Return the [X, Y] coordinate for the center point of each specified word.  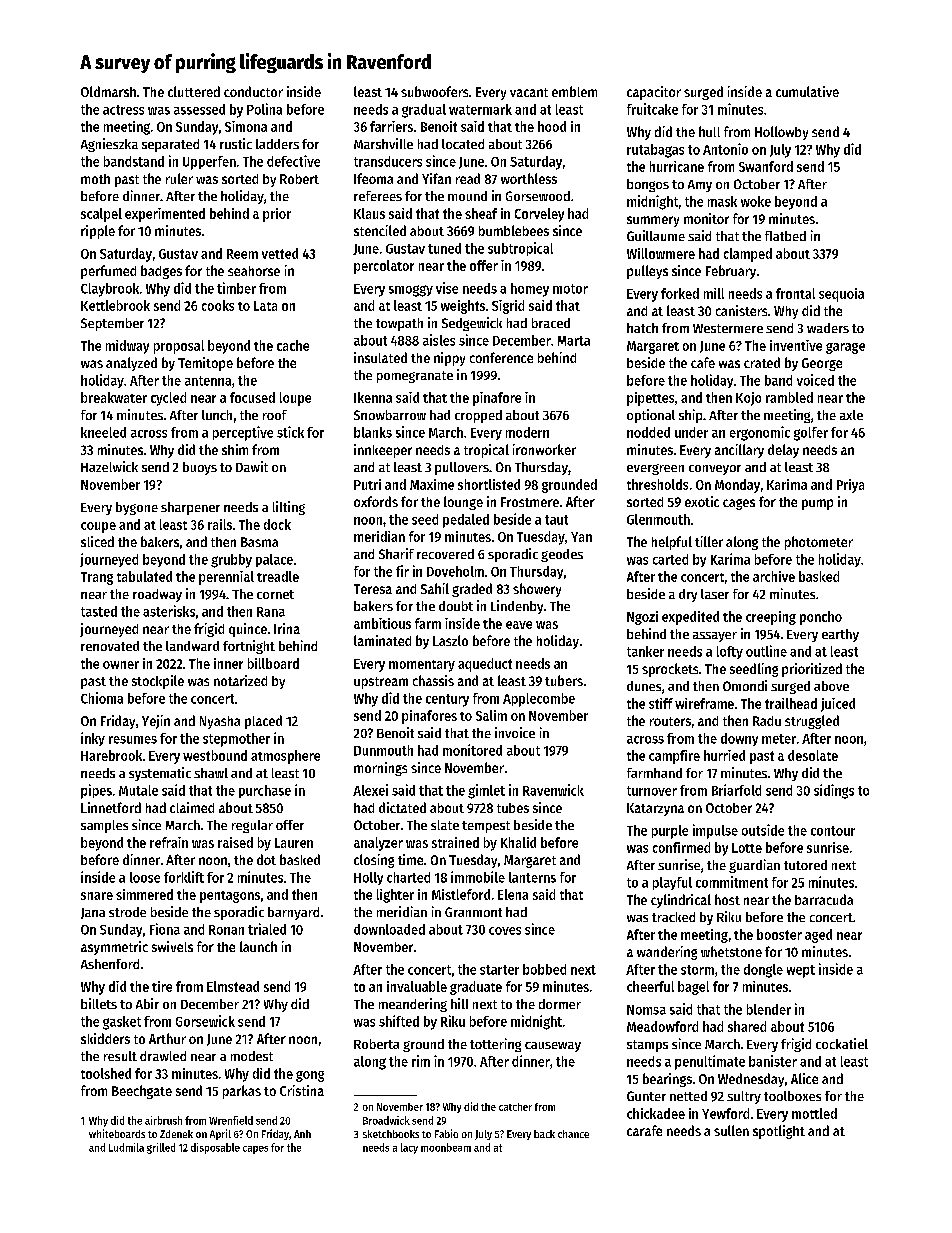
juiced [838, 705]
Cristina [302, 1090]
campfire [674, 757]
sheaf [481, 213]
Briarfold [736, 790]
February [731, 272]
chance [573, 1134]
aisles [439, 340]
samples [104, 826]
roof [275, 415]
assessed [199, 109]
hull [709, 131]
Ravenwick [553, 790]
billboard [273, 663]
